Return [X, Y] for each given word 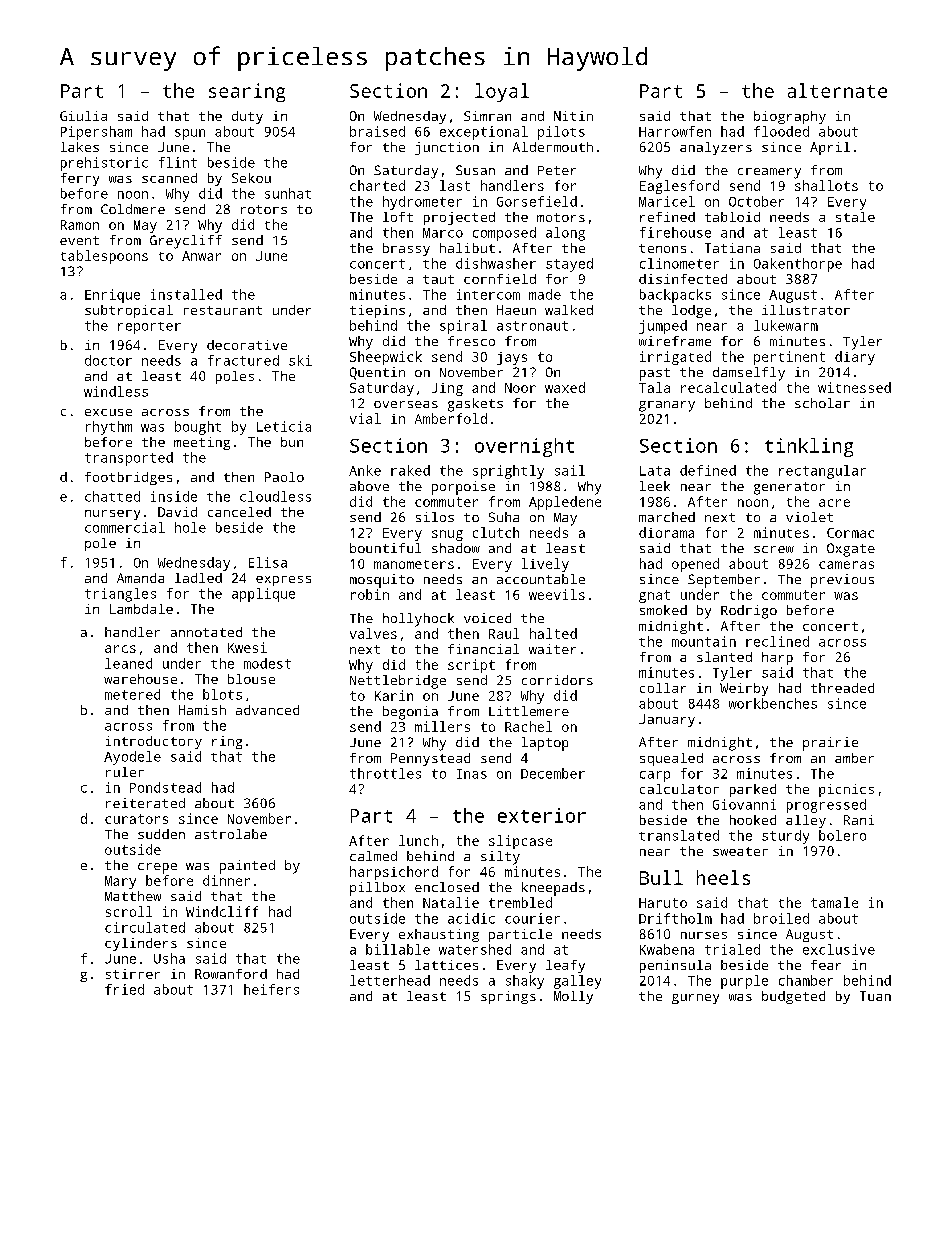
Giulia [83, 116]
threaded [842, 688]
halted [553, 633]
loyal [502, 92]
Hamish [202, 710]
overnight [524, 447]
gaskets [475, 405]
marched [667, 517]
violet [809, 517]
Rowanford [231, 974]
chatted [112, 496]
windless [116, 391]
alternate [837, 90]
